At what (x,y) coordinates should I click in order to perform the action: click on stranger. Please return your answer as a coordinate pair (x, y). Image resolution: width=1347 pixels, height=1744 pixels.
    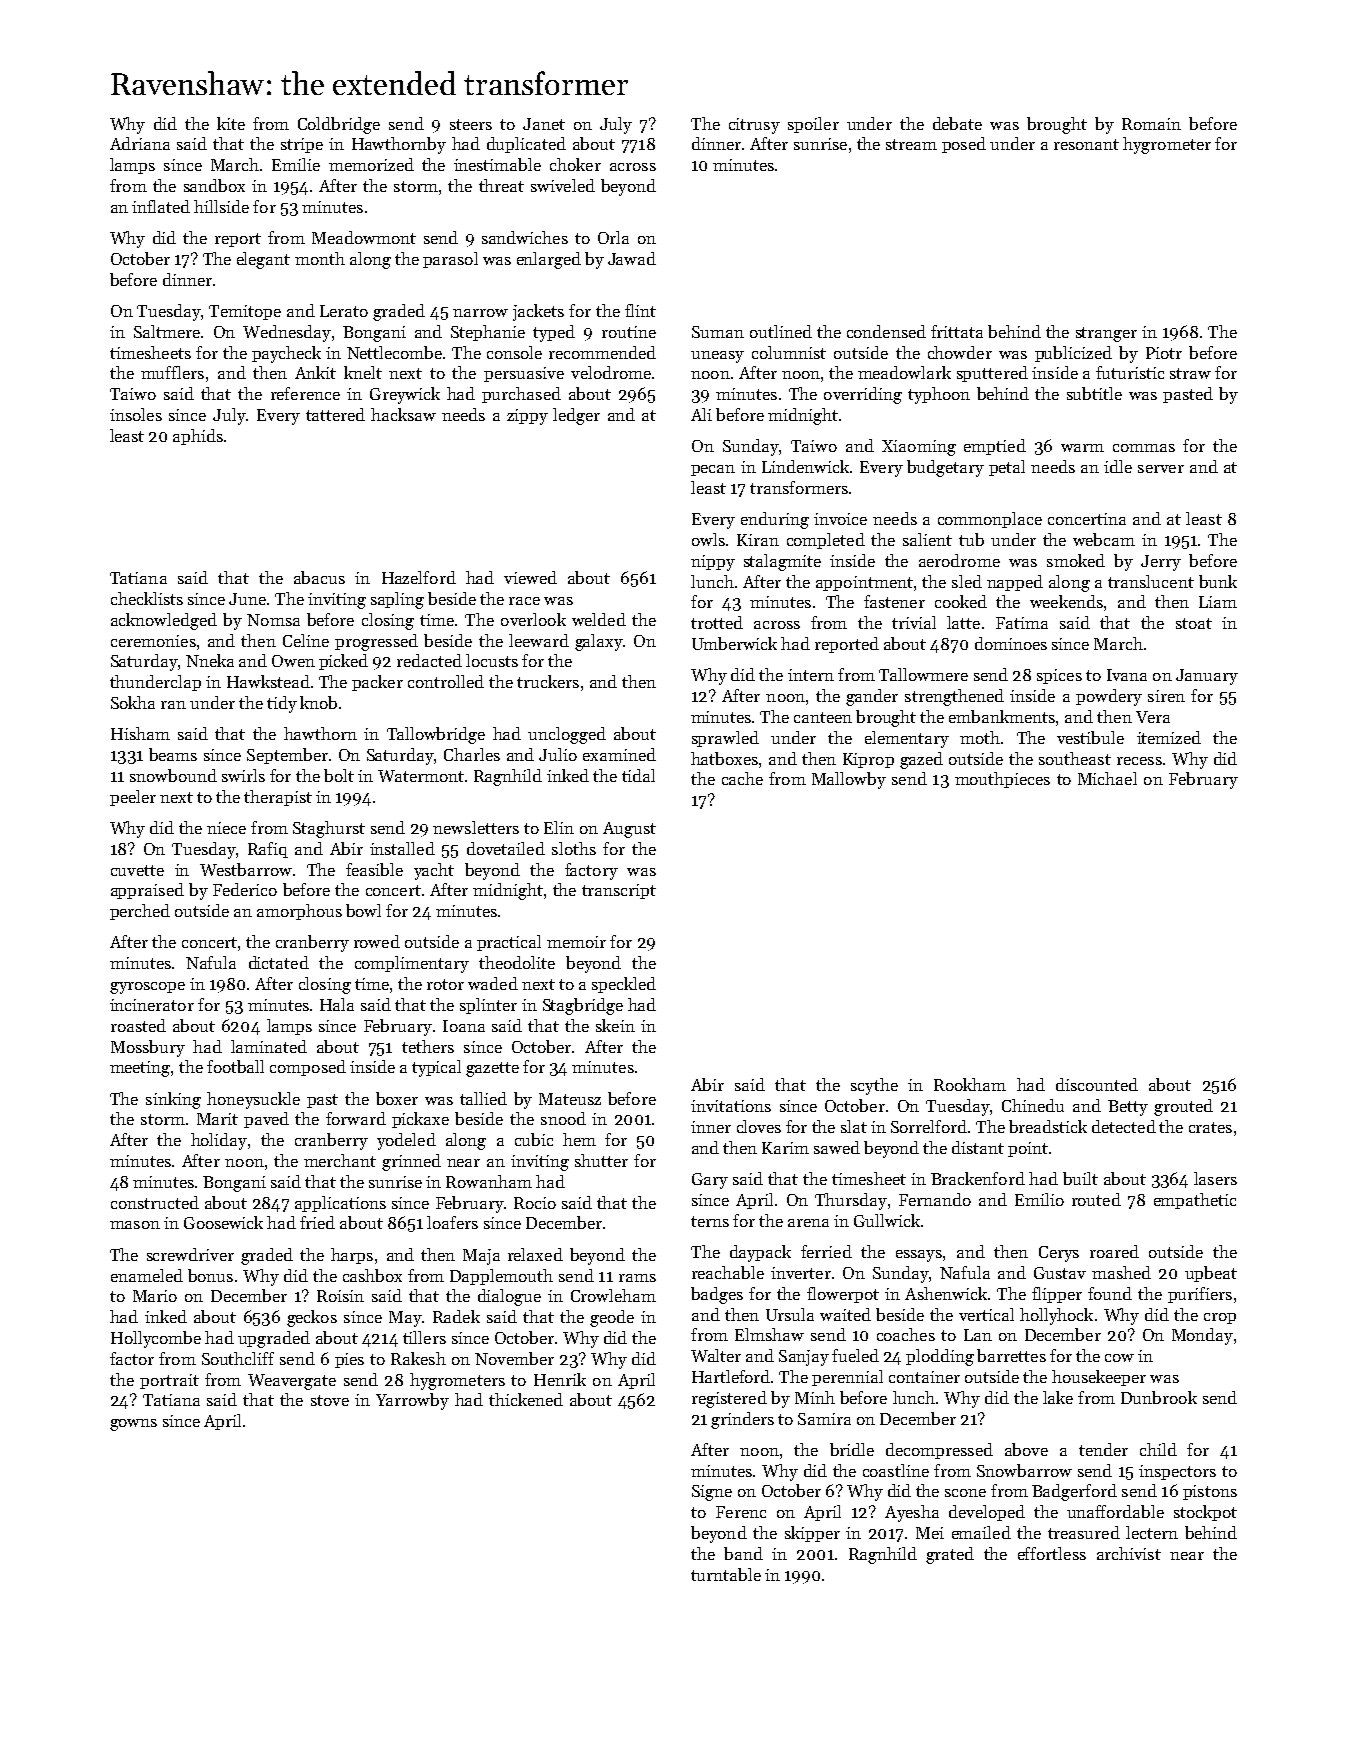
    Looking at the image, I should click on (1106, 334).
